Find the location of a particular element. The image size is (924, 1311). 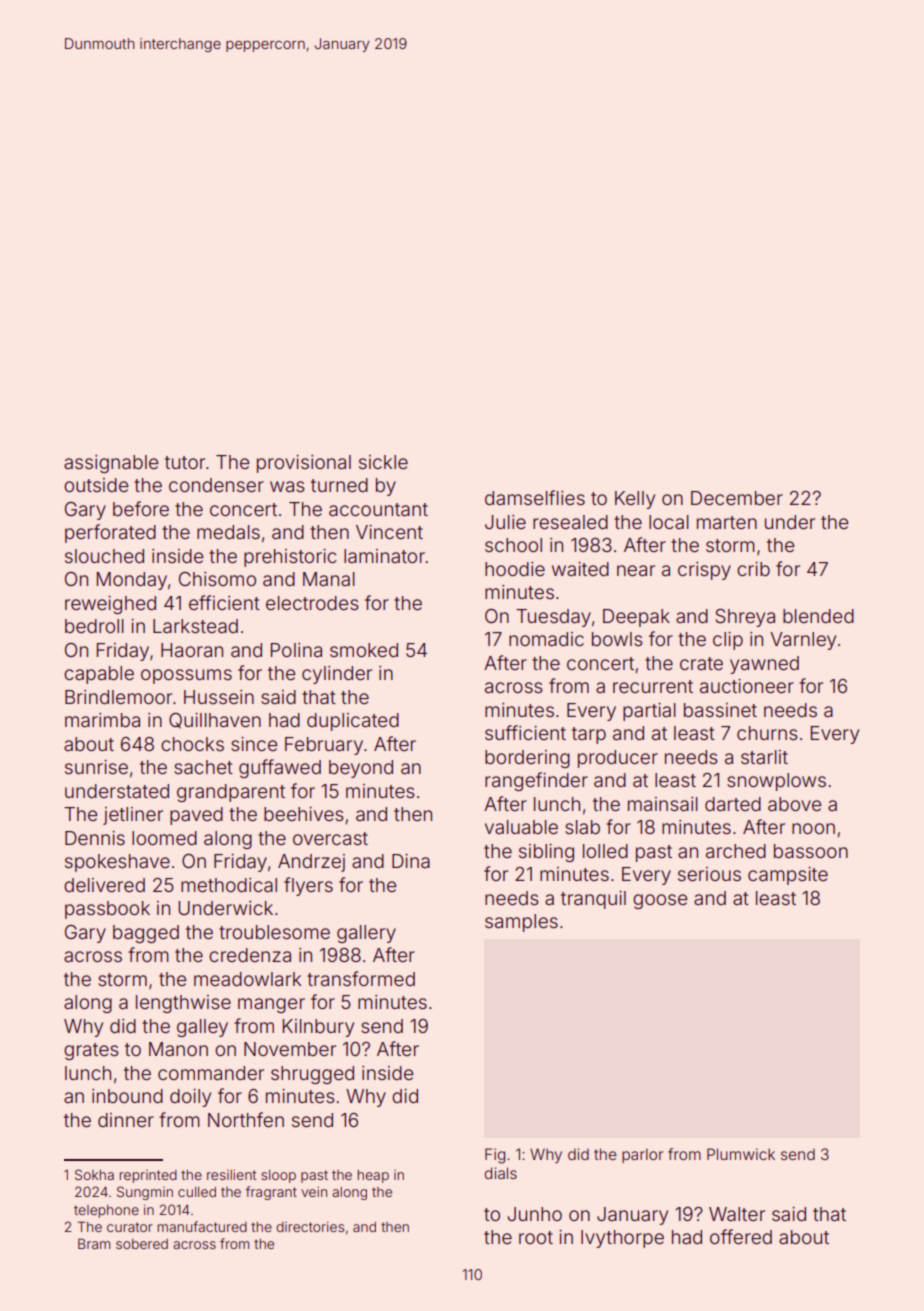

reprinted is located at coordinates (148, 1176).
